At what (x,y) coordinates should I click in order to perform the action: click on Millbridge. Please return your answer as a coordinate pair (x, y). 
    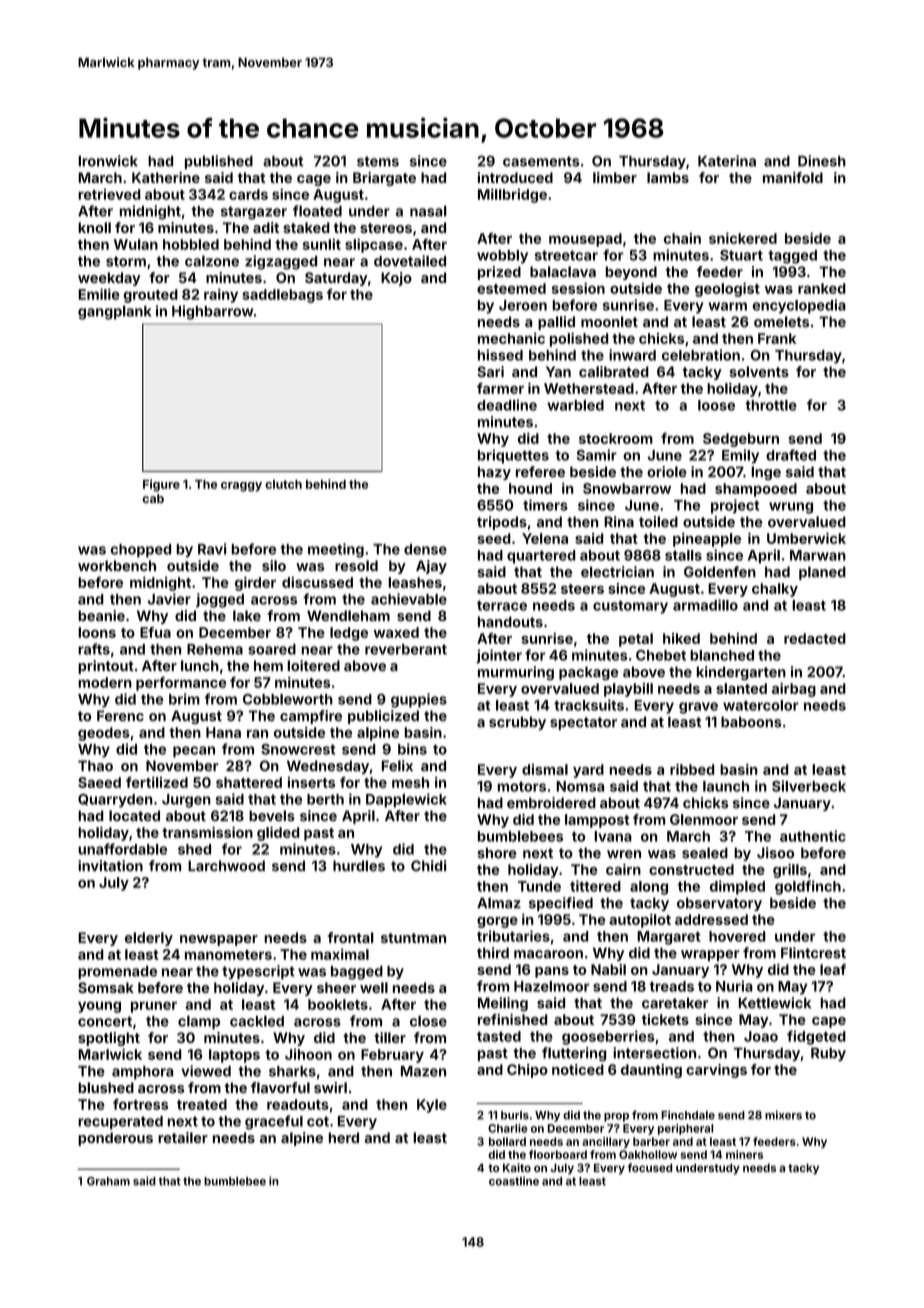
    Looking at the image, I should click on (512, 195).
